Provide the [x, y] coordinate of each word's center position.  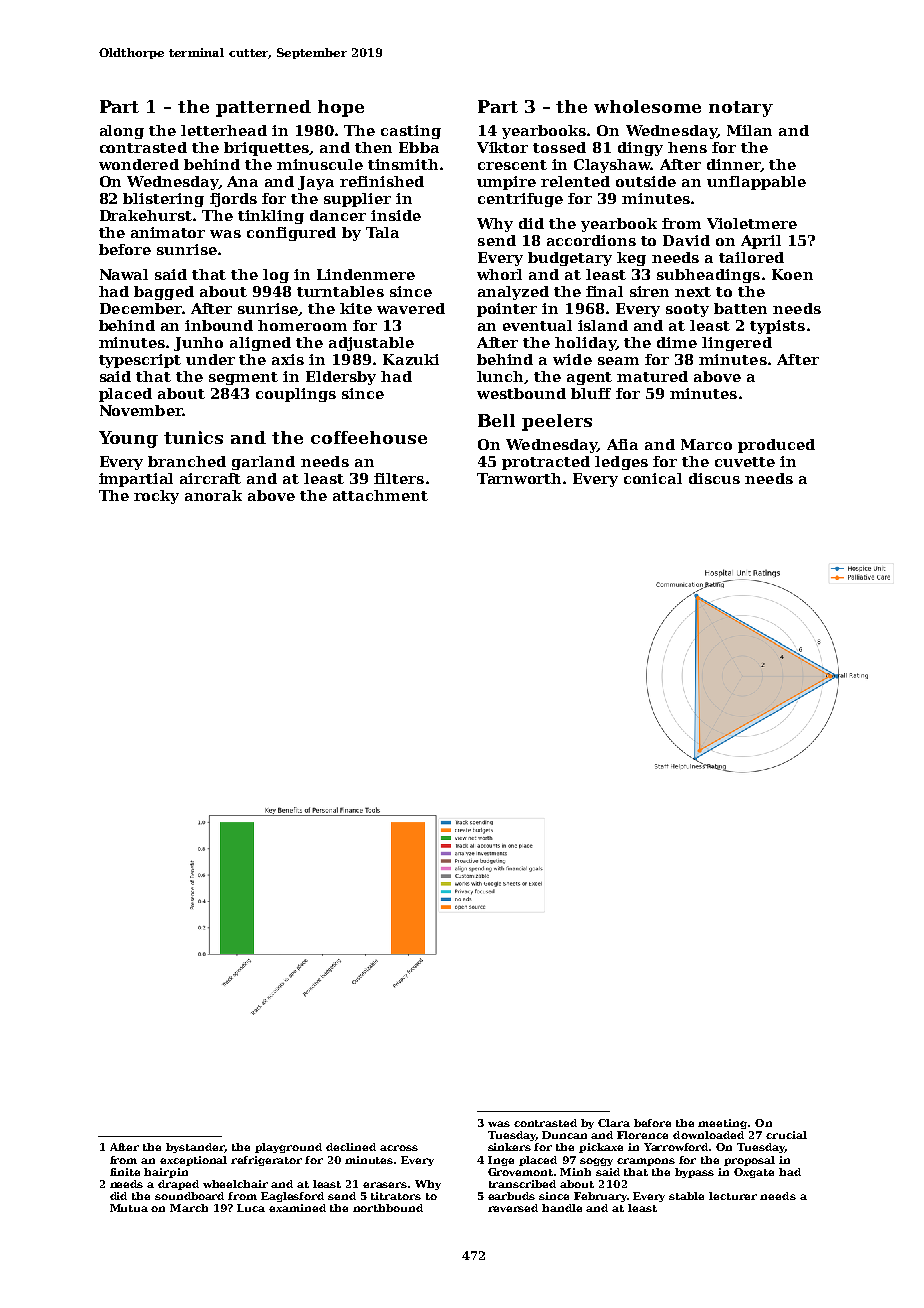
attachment [380, 495]
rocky [156, 497]
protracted [546, 463]
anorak [213, 495]
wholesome [647, 106]
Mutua [129, 1208]
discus [714, 478]
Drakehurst [146, 215]
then [373, 147]
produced [776, 446]
